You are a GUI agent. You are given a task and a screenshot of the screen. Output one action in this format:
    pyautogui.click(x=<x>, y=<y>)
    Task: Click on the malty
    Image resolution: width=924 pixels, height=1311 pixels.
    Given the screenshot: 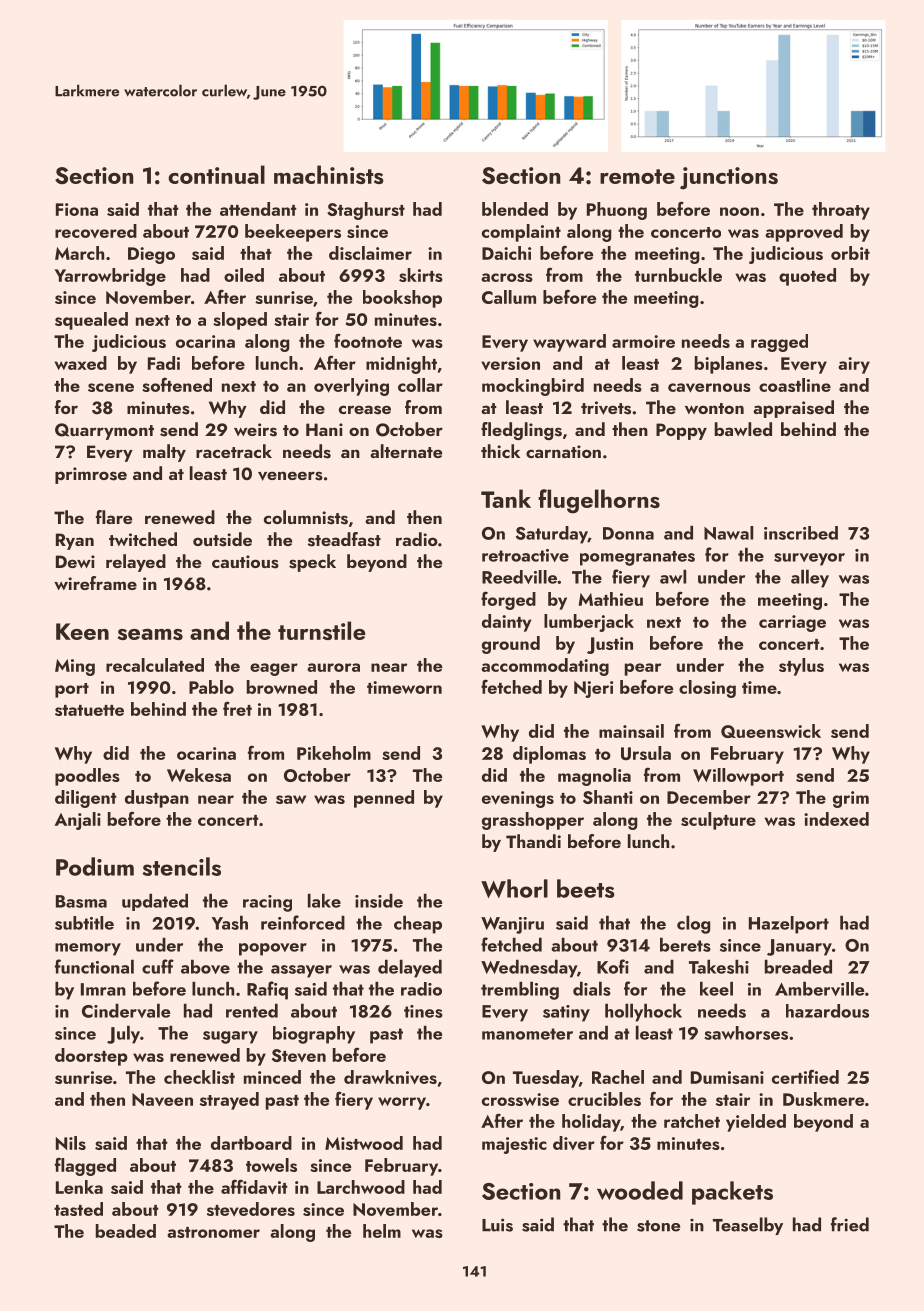 What is the action you would take?
    pyautogui.click(x=164, y=453)
